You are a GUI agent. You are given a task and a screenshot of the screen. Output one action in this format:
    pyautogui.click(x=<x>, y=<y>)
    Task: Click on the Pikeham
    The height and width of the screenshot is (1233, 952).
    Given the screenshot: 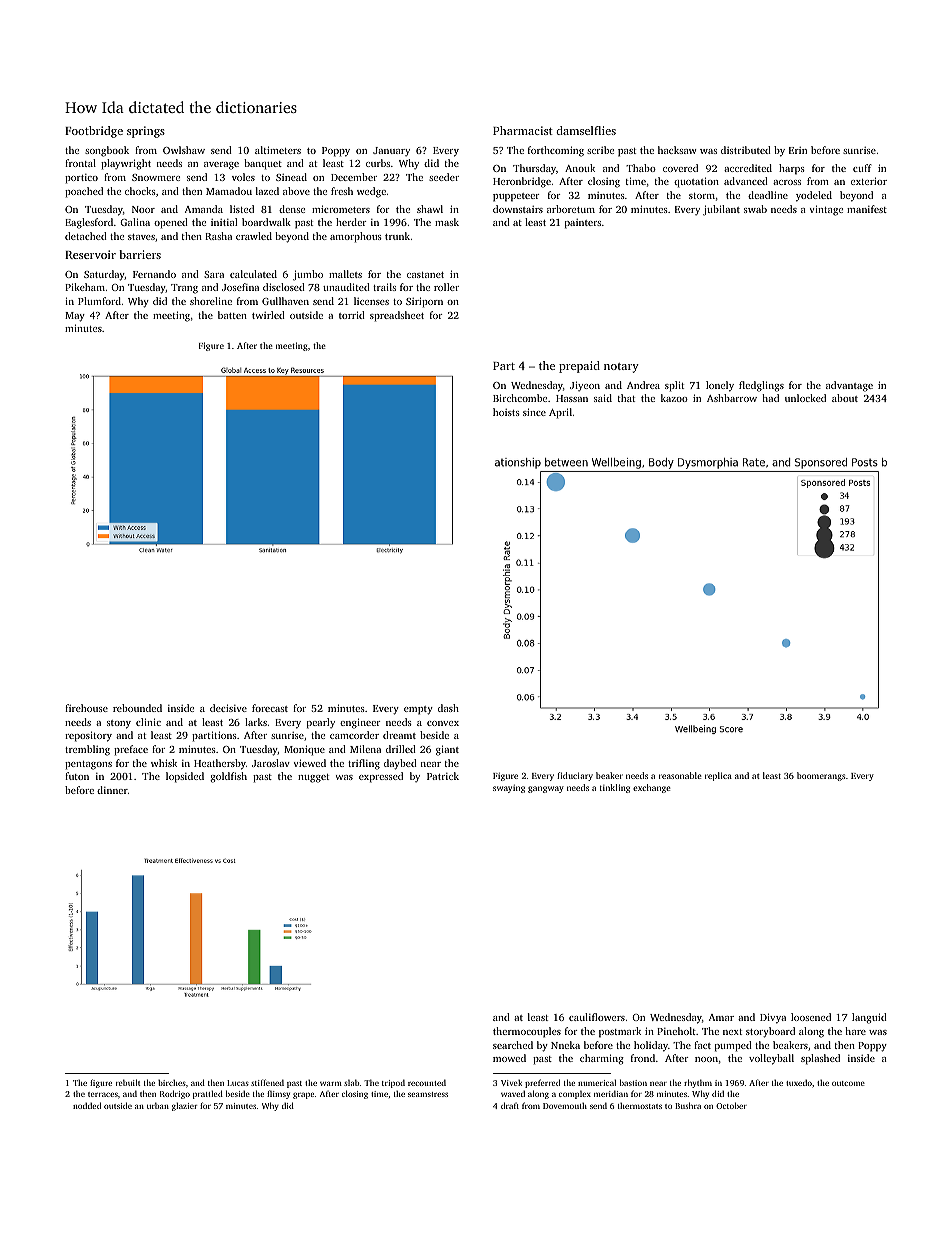 What is the action you would take?
    pyautogui.click(x=85, y=287)
